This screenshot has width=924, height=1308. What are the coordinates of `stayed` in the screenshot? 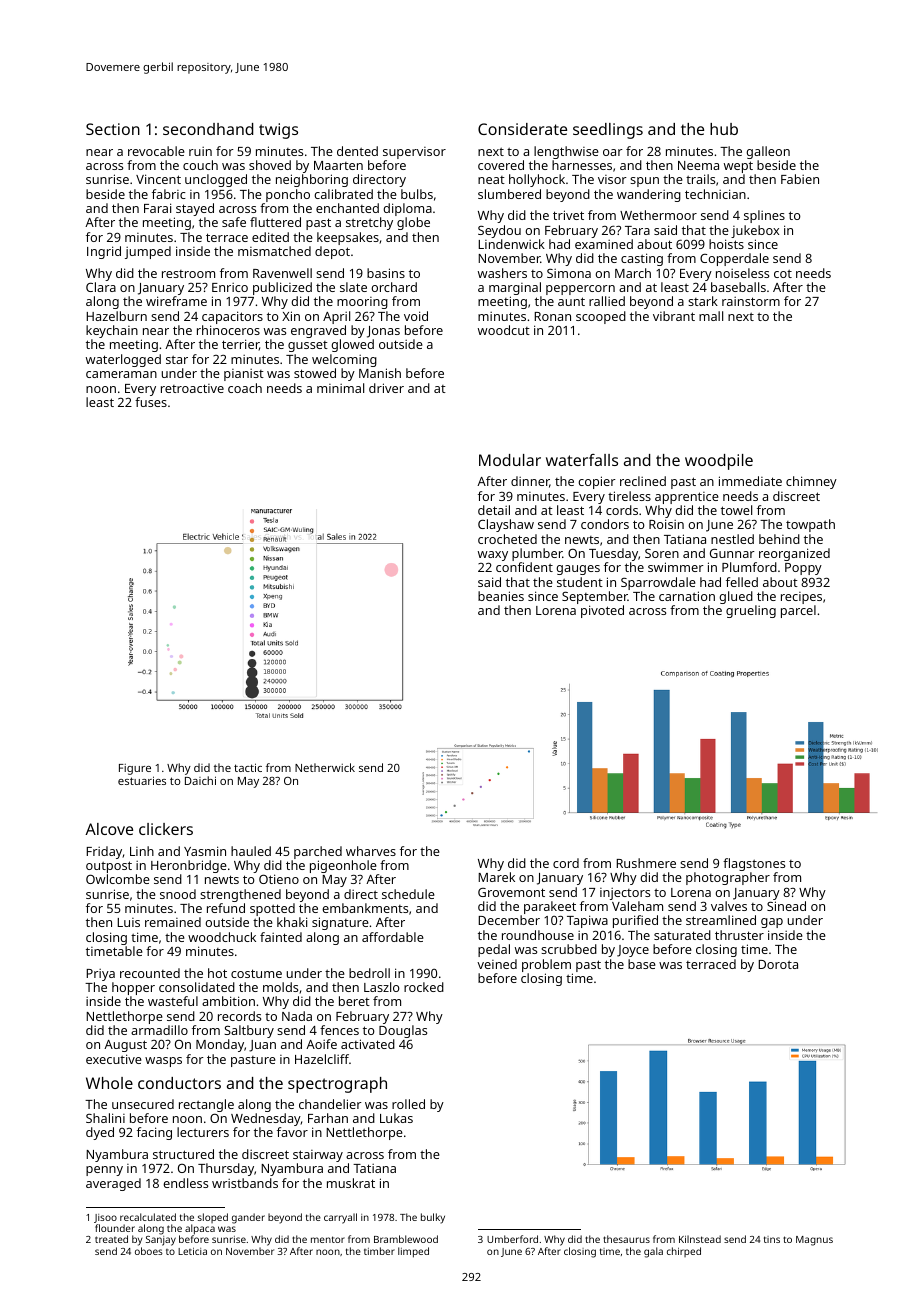 It's located at (195, 209).
